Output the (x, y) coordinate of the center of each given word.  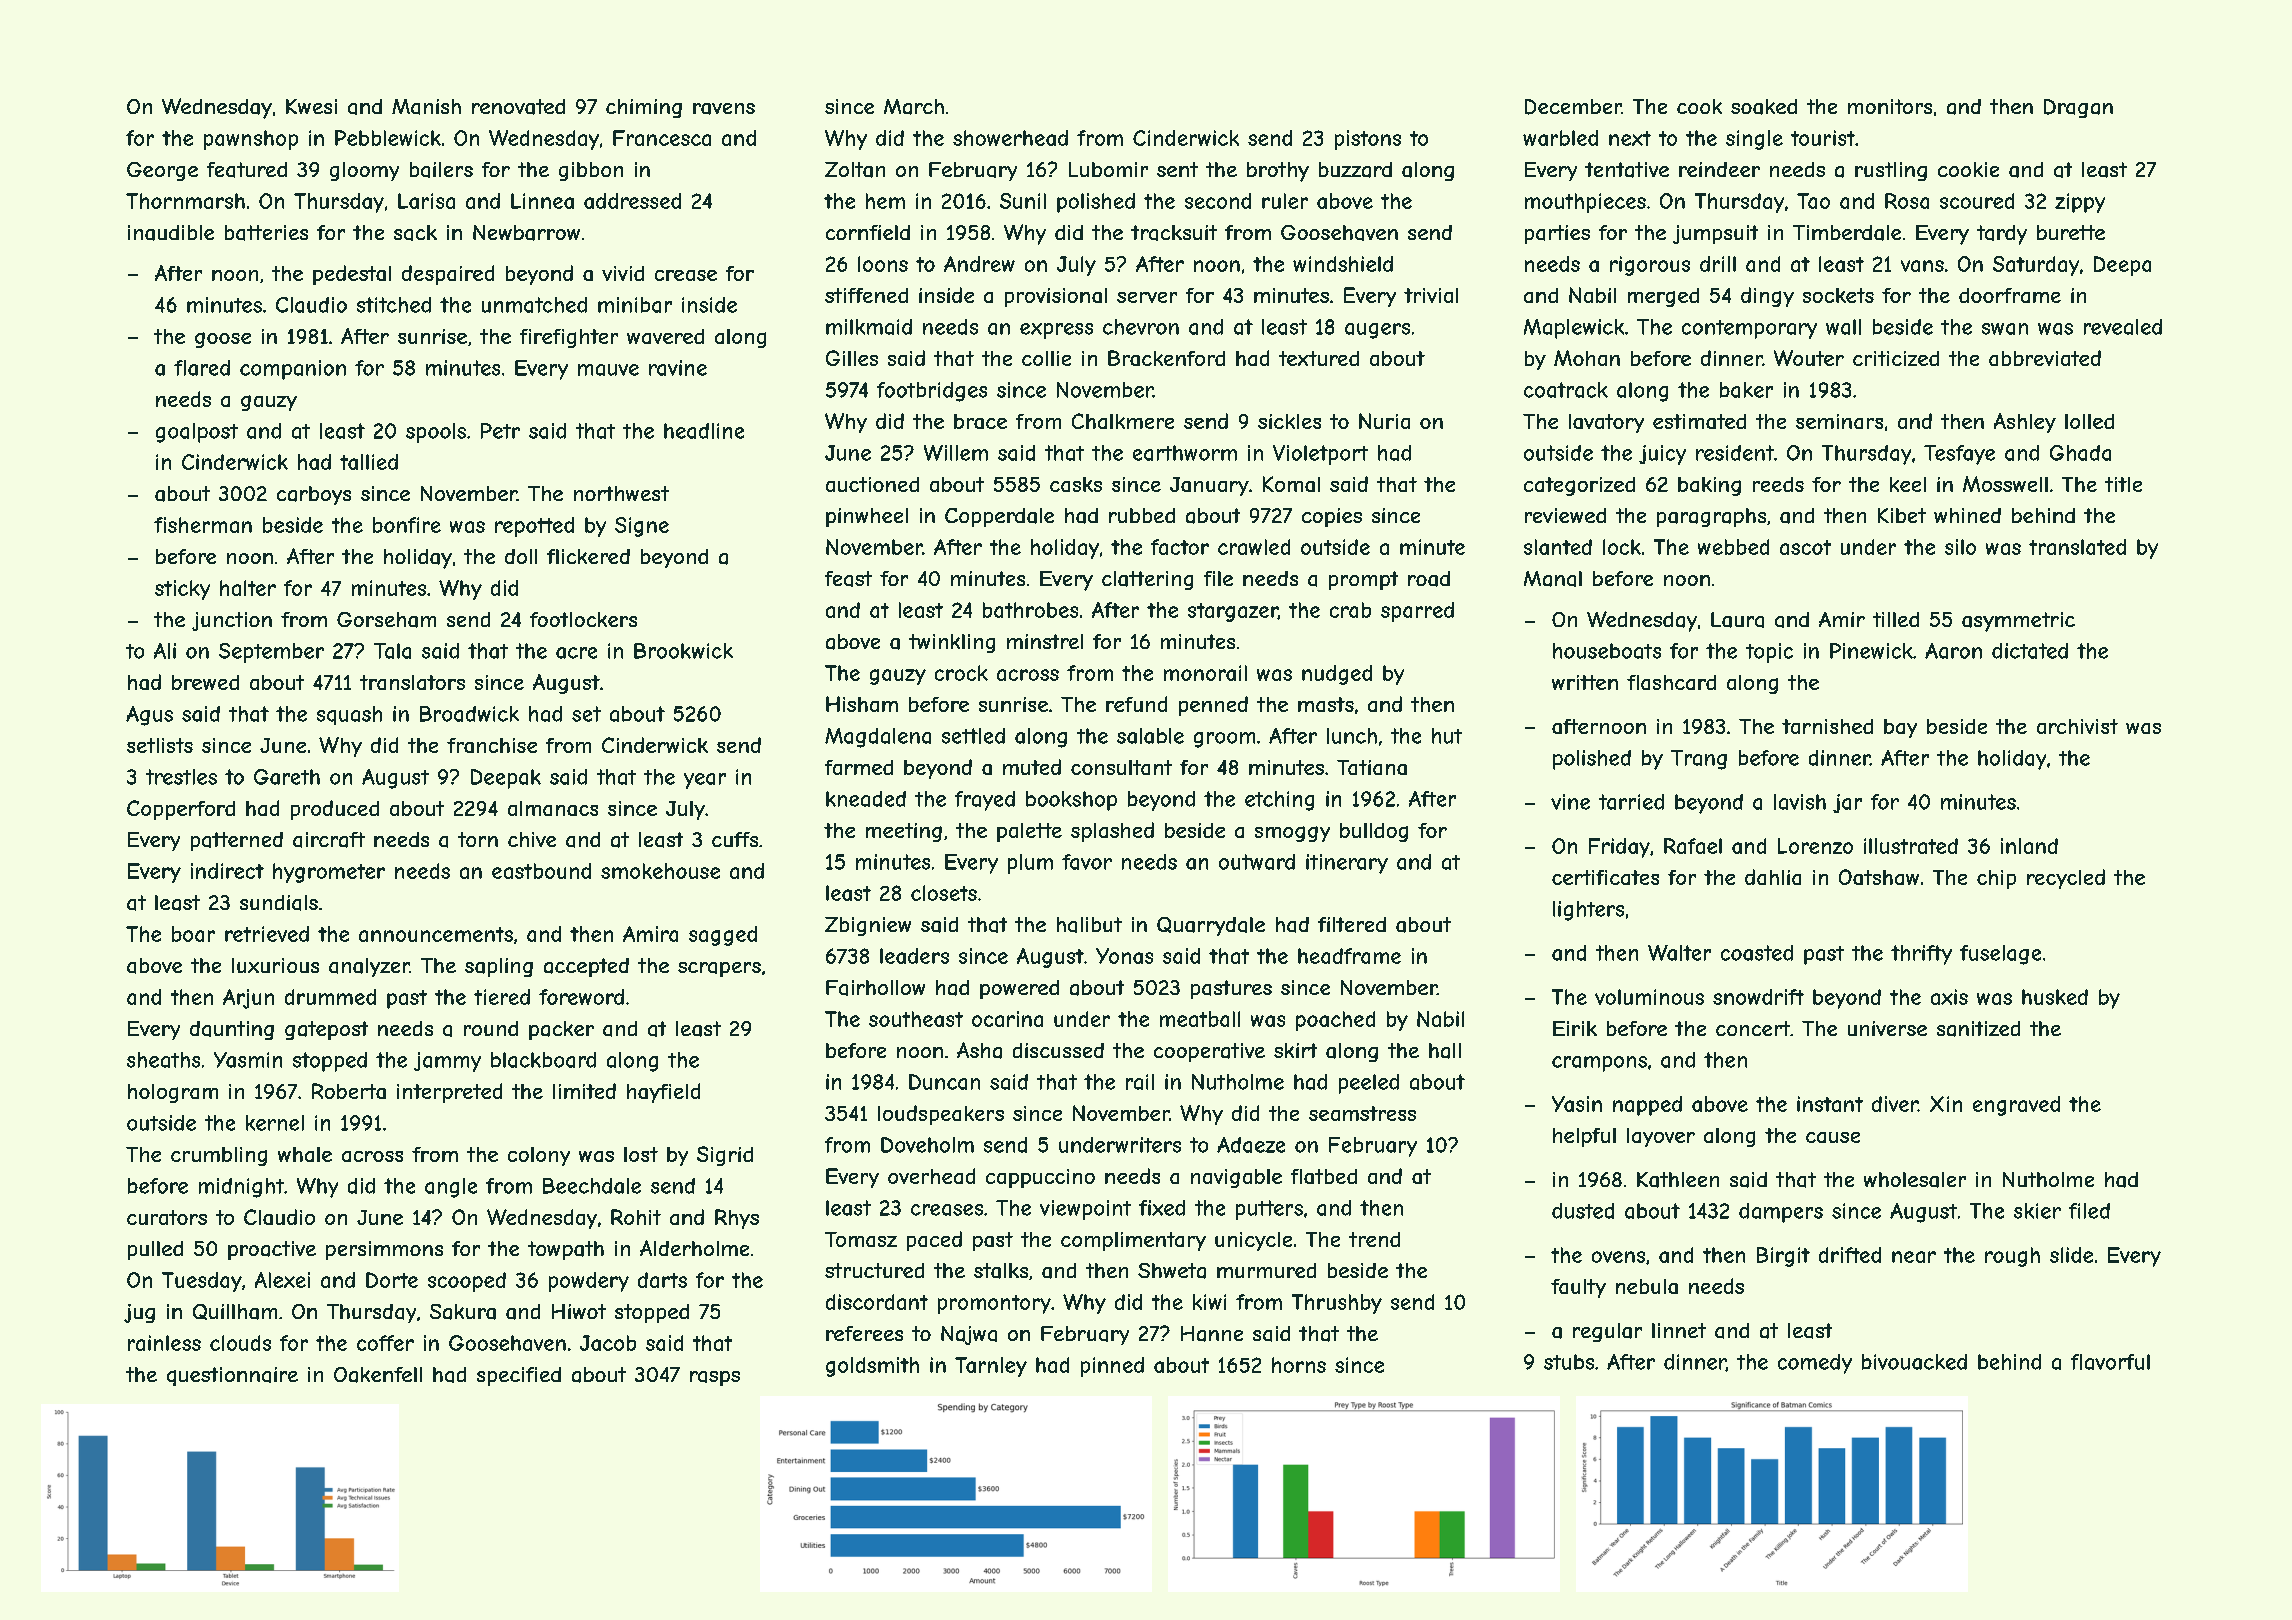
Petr (500, 431)
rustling (1891, 171)
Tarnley (991, 1367)
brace (980, 421)
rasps (715, 1378)
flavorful (2110, 1362)
